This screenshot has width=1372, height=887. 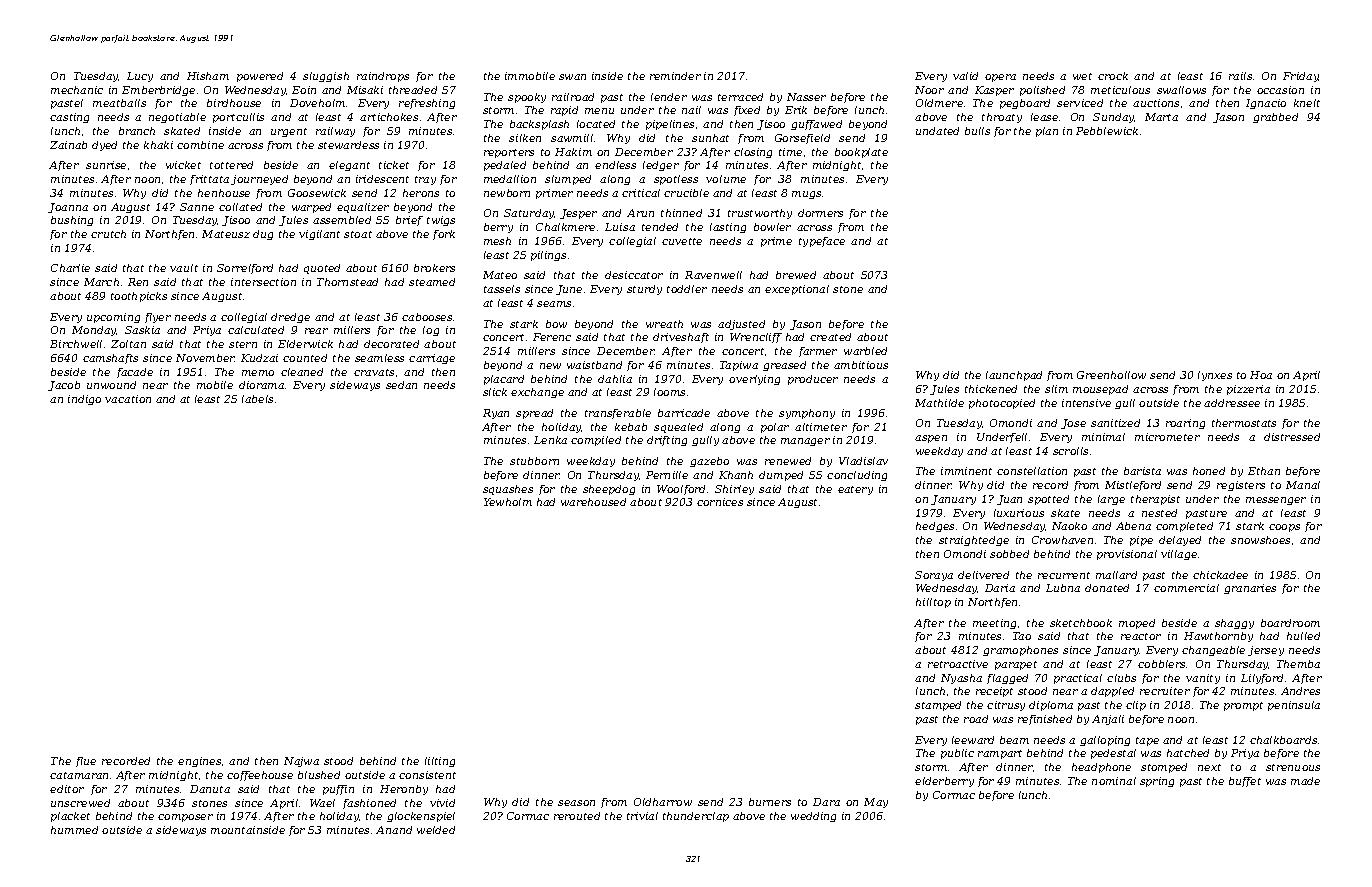 I want to click on vault, so click(x=184, y=268).
